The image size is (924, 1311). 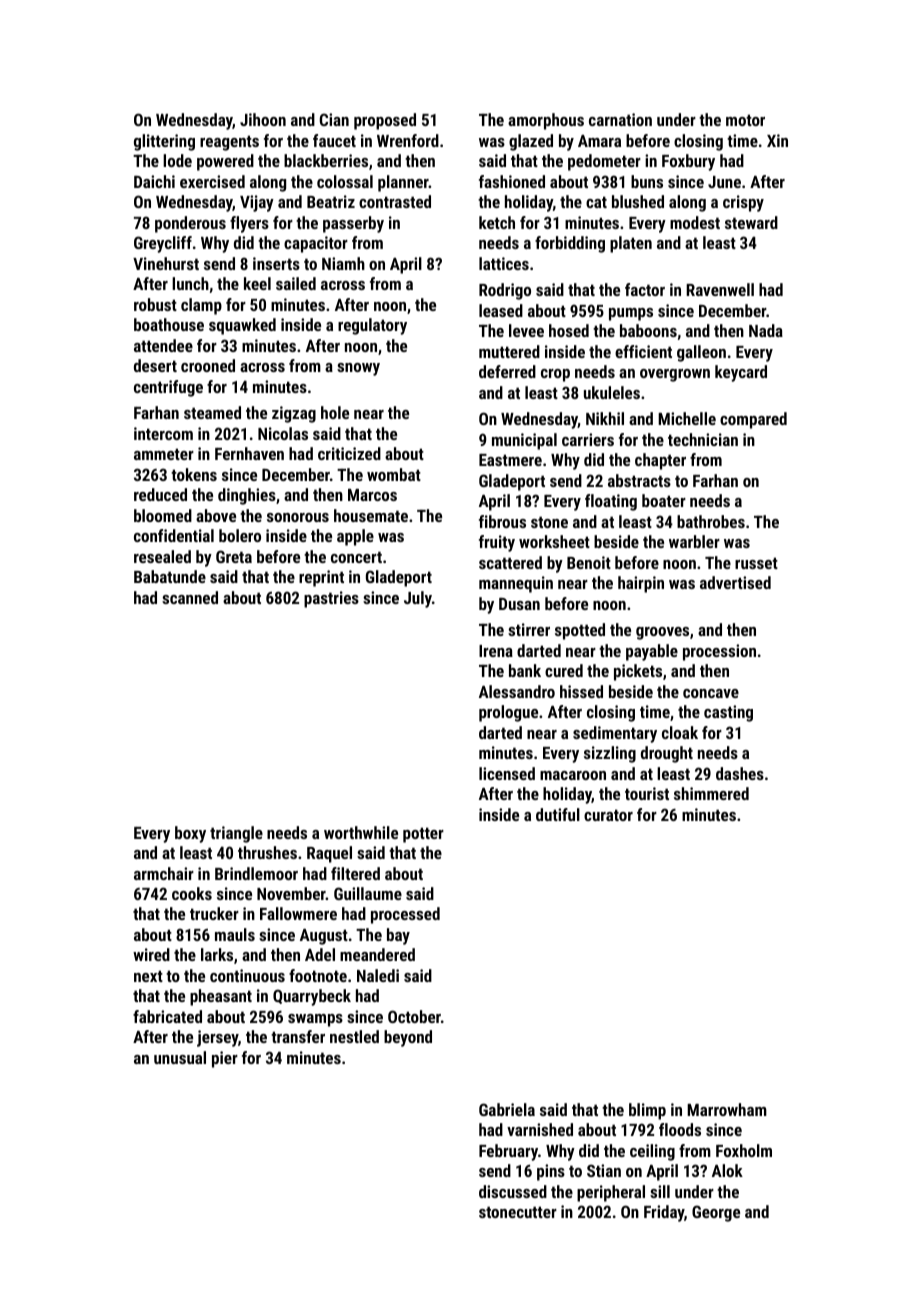 I want to click on pier, so click(x=225, y=1059).
